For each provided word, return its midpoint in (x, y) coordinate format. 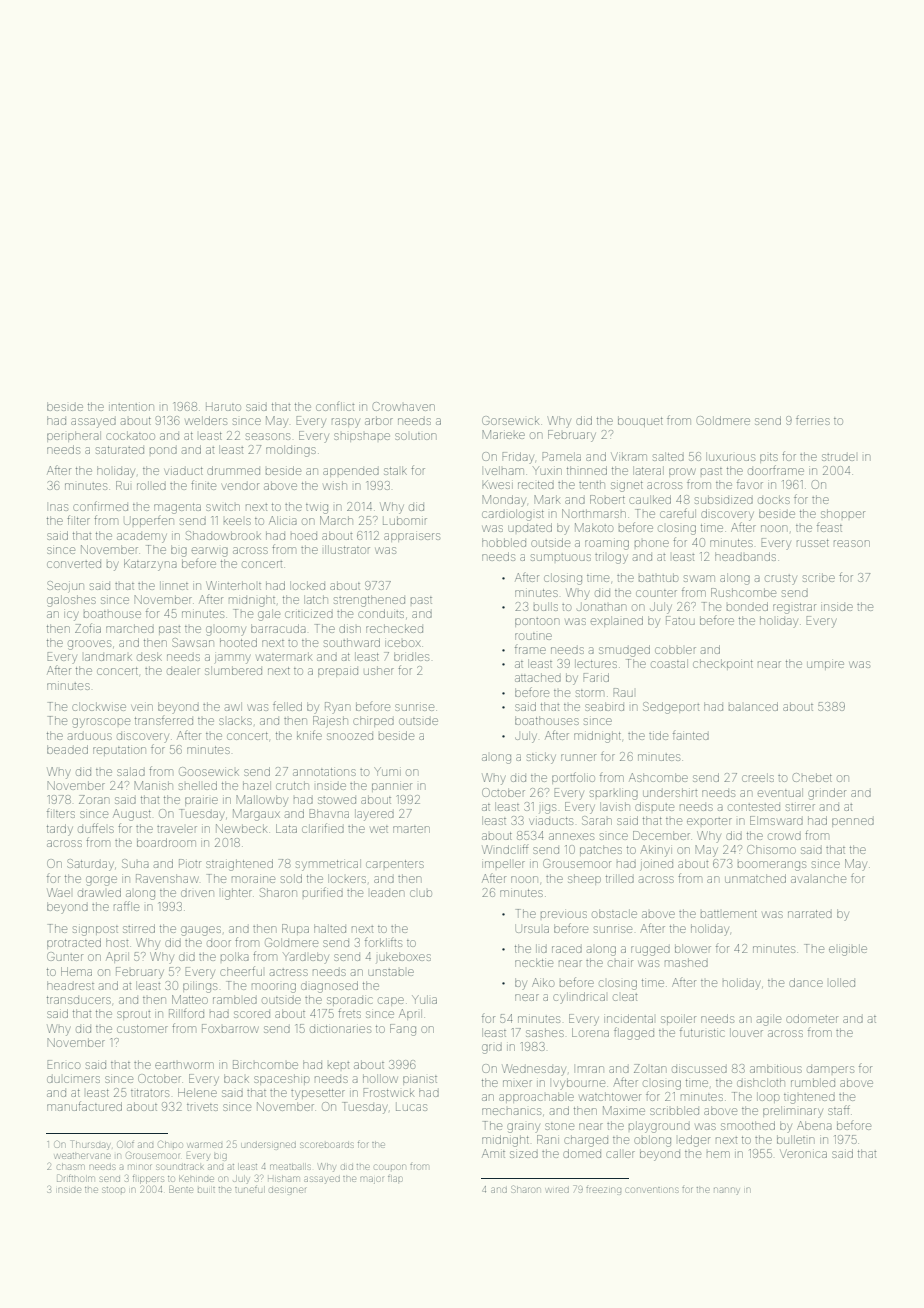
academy (142, 538)
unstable (391, 972)
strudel (838, 457)
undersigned (269, 1146)
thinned (587, 470)
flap (395, 1179)
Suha (135, 863)
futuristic (702, 1033)
